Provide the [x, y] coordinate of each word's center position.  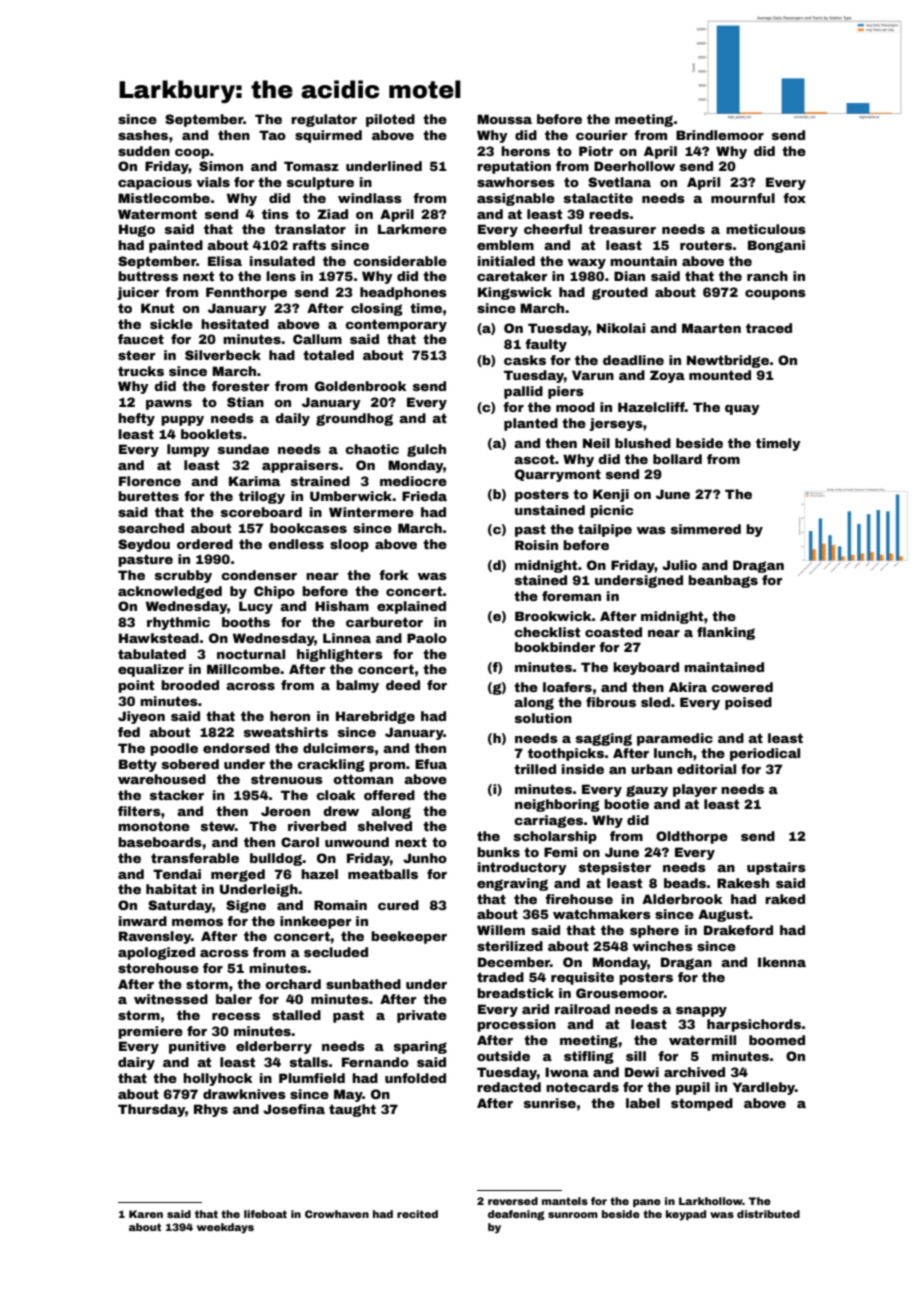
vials [213, 182]
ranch [767, 276]
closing [377, 309]
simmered [706, 529]
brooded [190, 685]
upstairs [776, 868]
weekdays [225, 1228]
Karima [254, 481]
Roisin [536, 545]
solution [543, 718]
